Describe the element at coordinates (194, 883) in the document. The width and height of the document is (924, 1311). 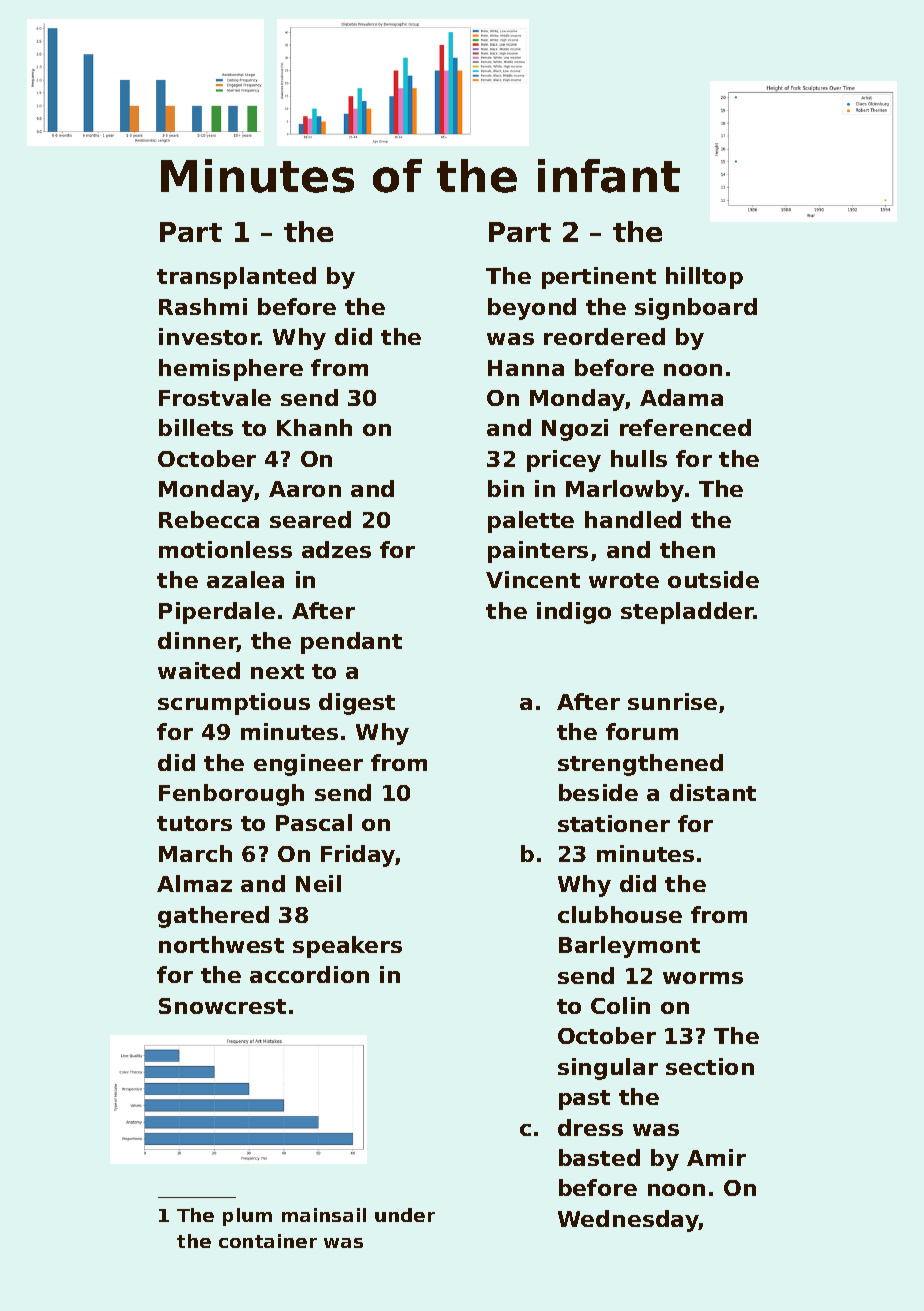
I see `Almaz` at that location.
